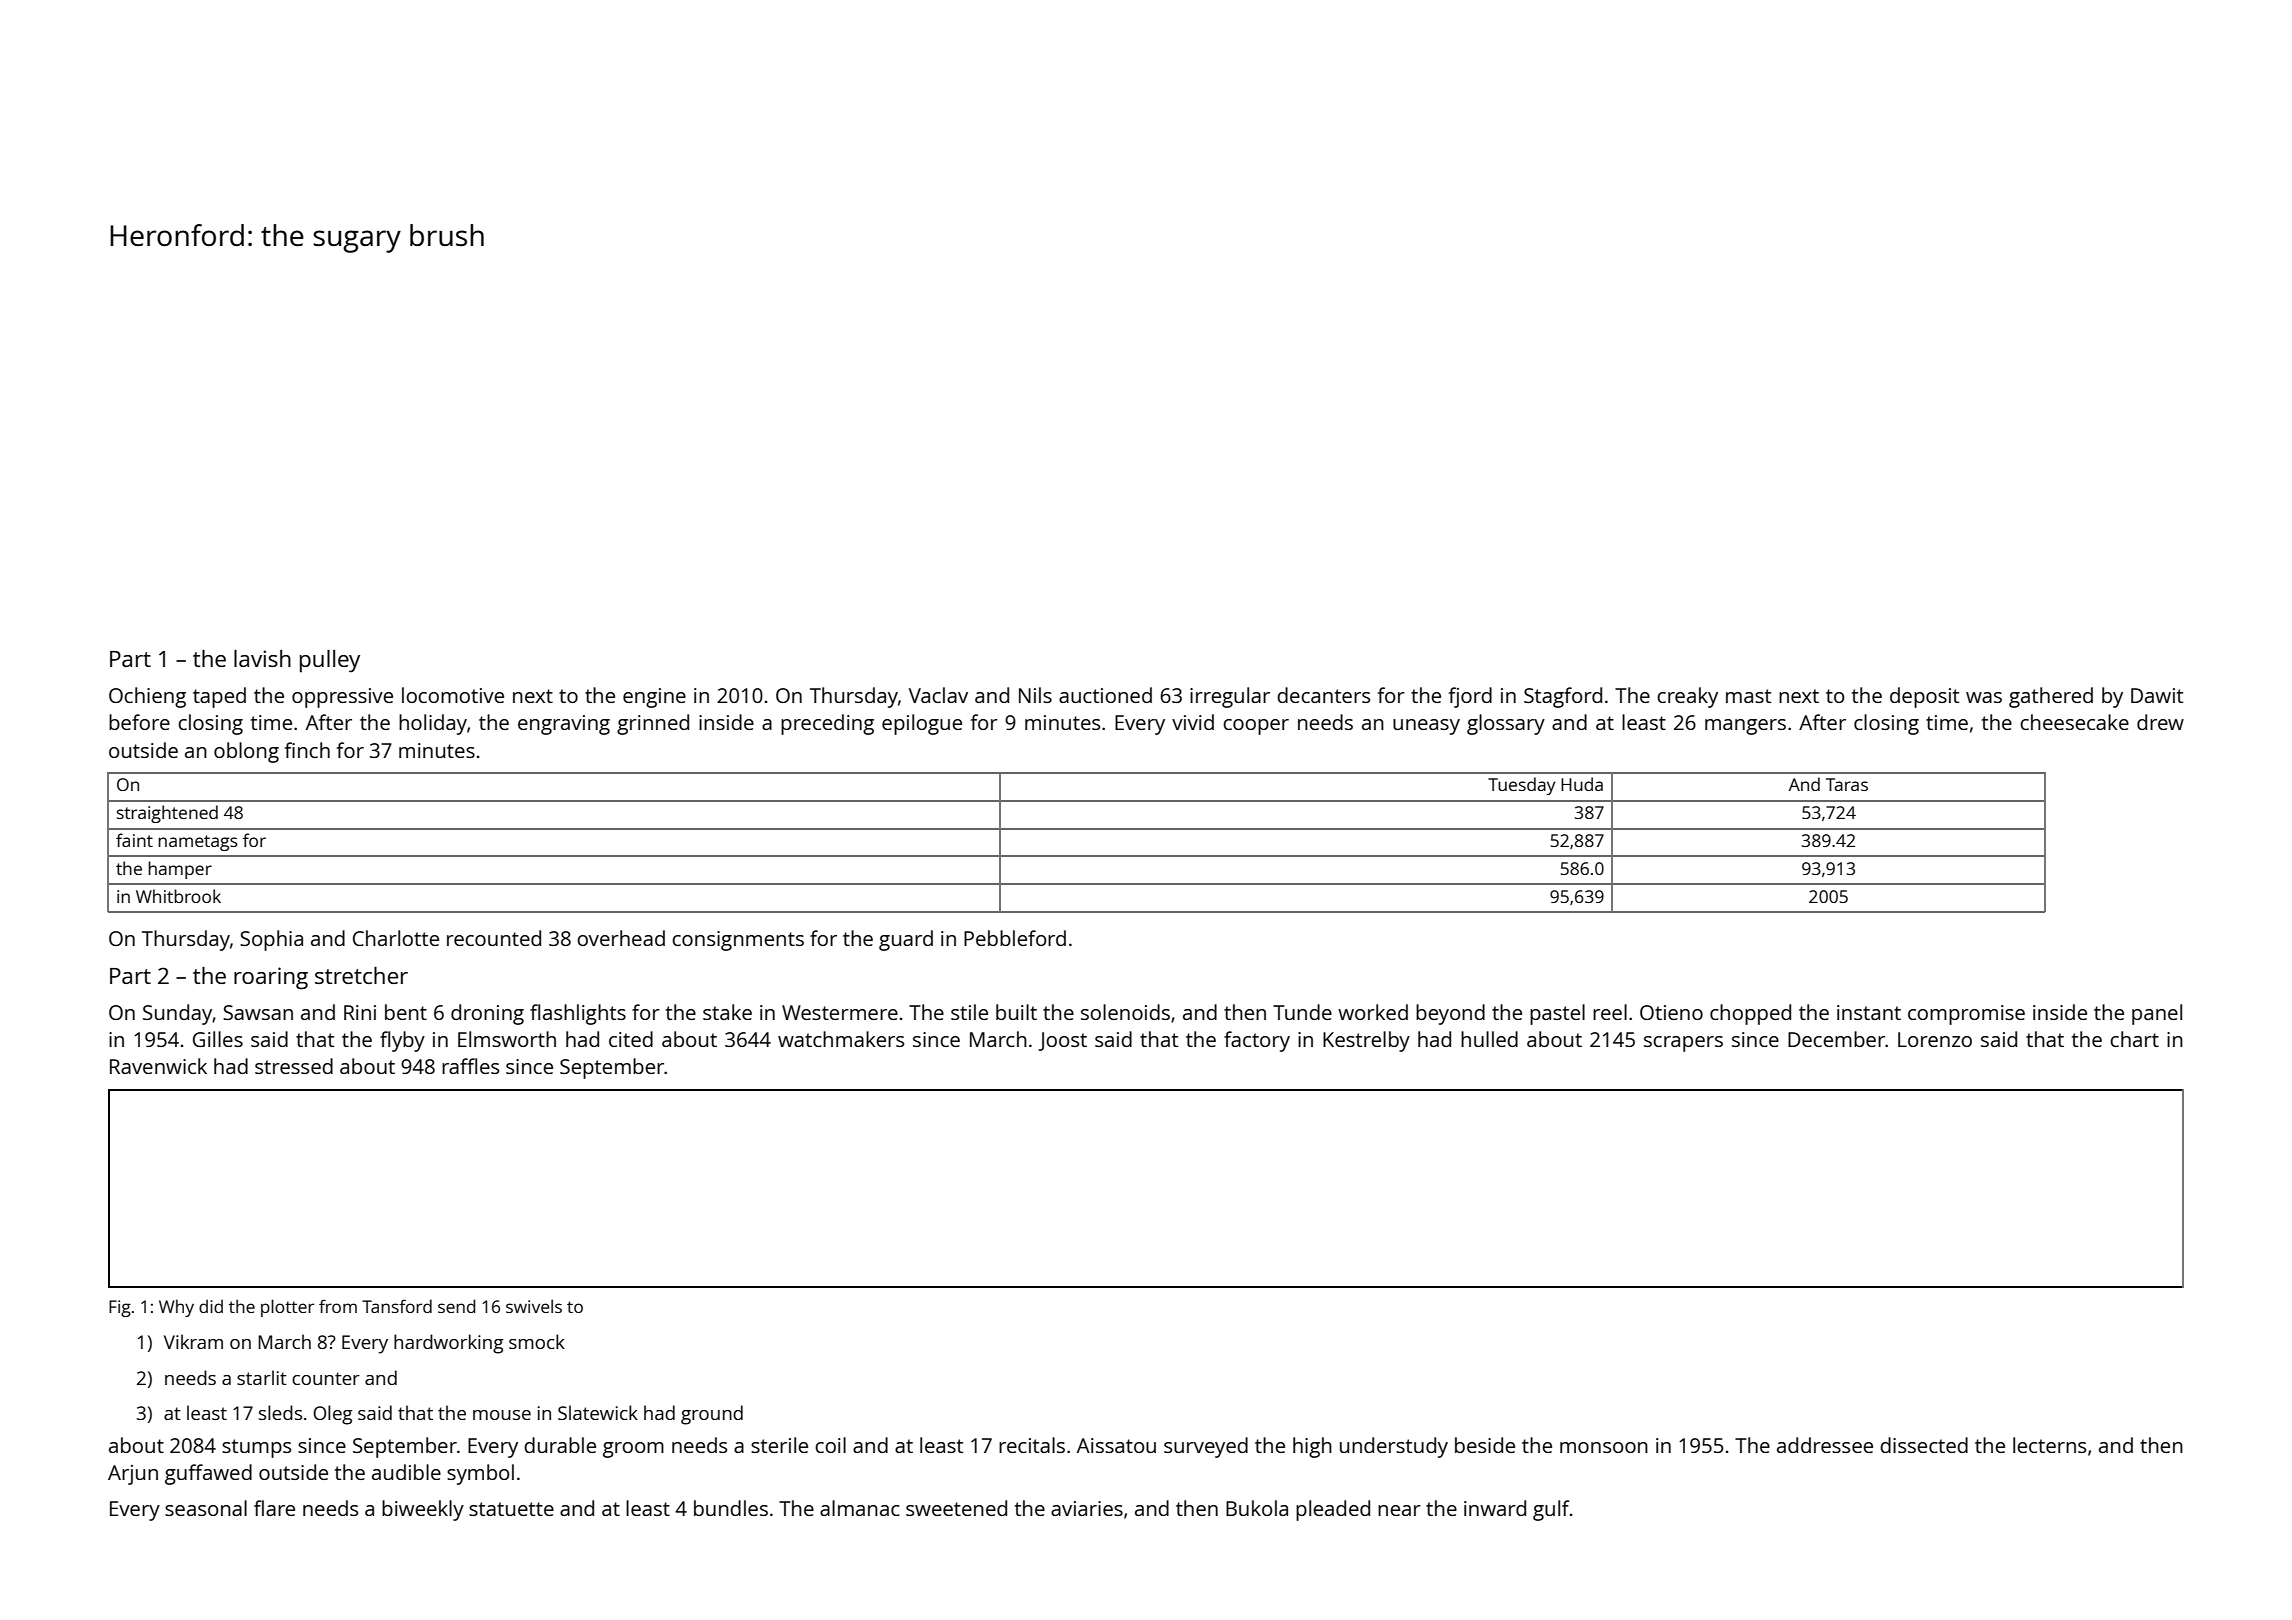  I want to click on Sophia, so click(271, 940).
